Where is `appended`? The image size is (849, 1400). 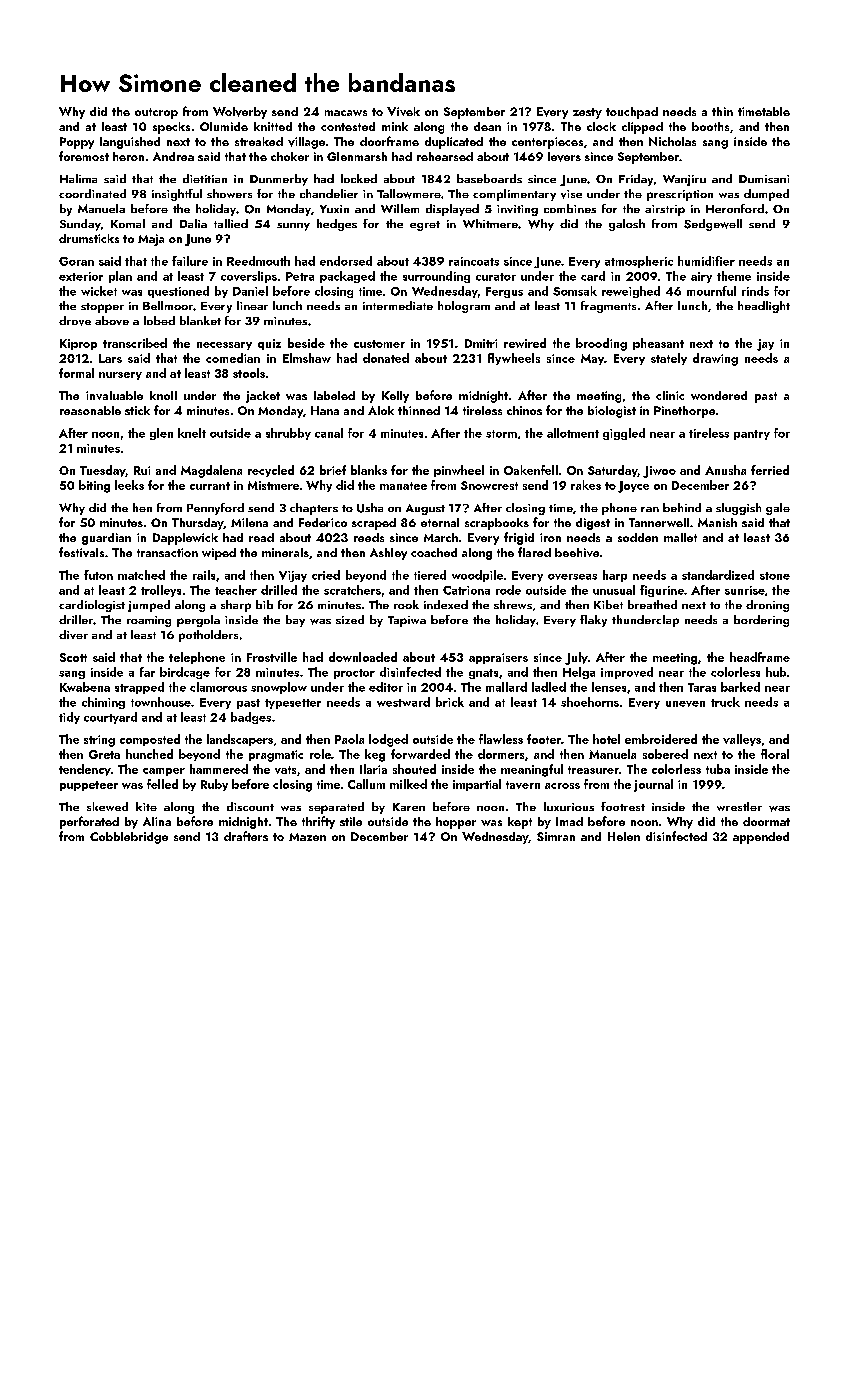
appended is located at coordinates (761, 838).
